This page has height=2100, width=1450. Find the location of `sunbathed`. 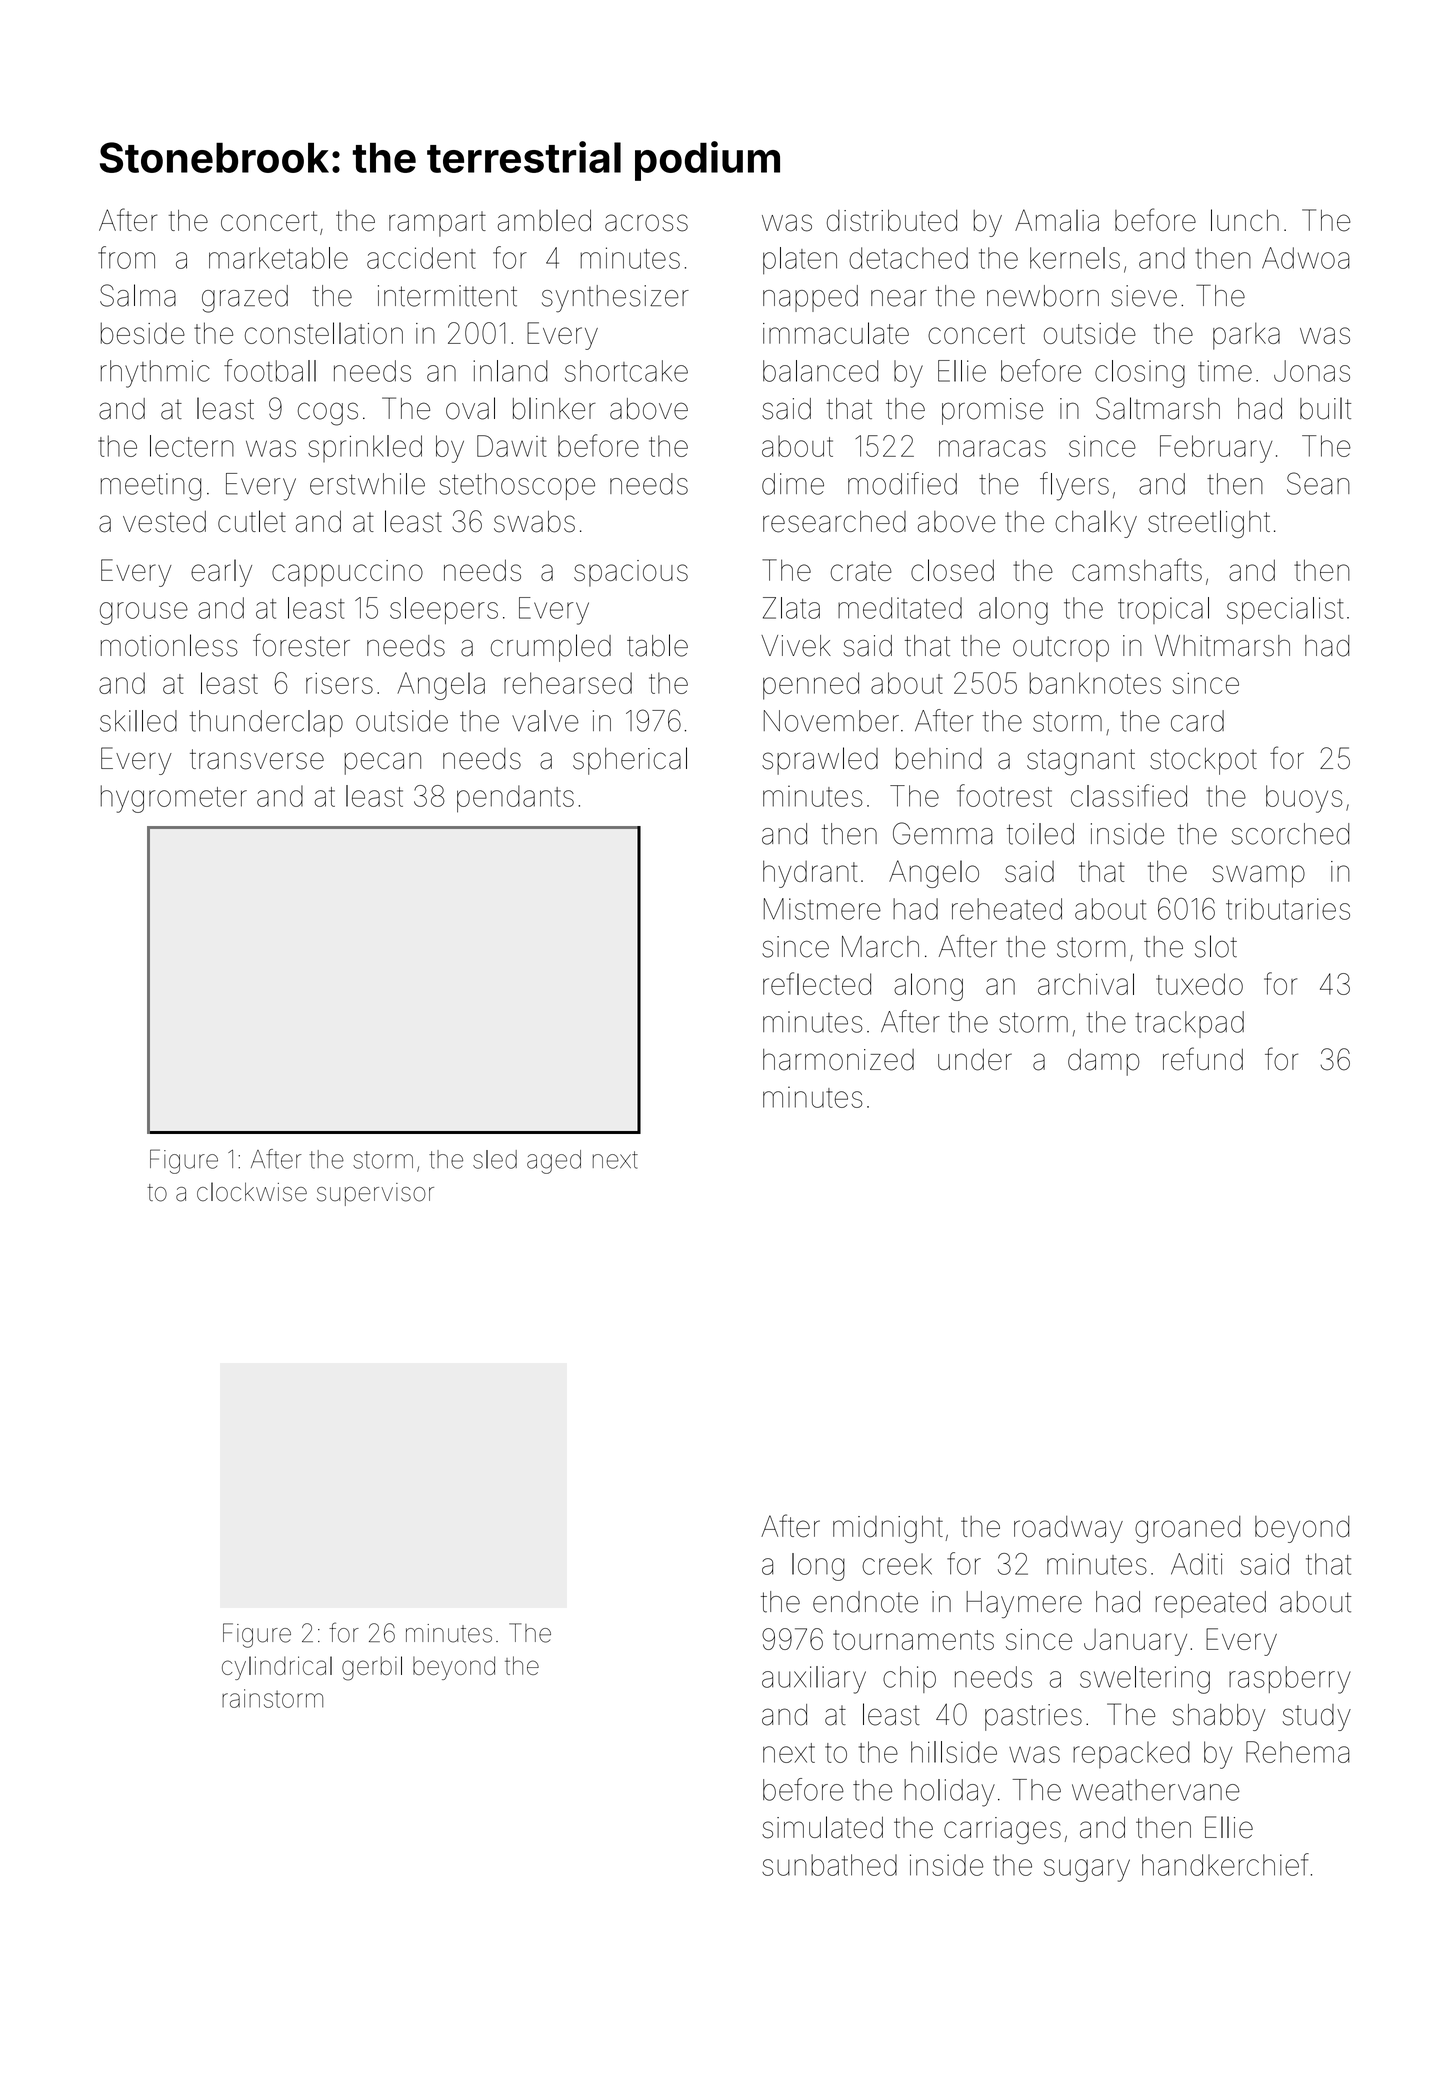

sunbathed is located at coordinates (829, 1865).
